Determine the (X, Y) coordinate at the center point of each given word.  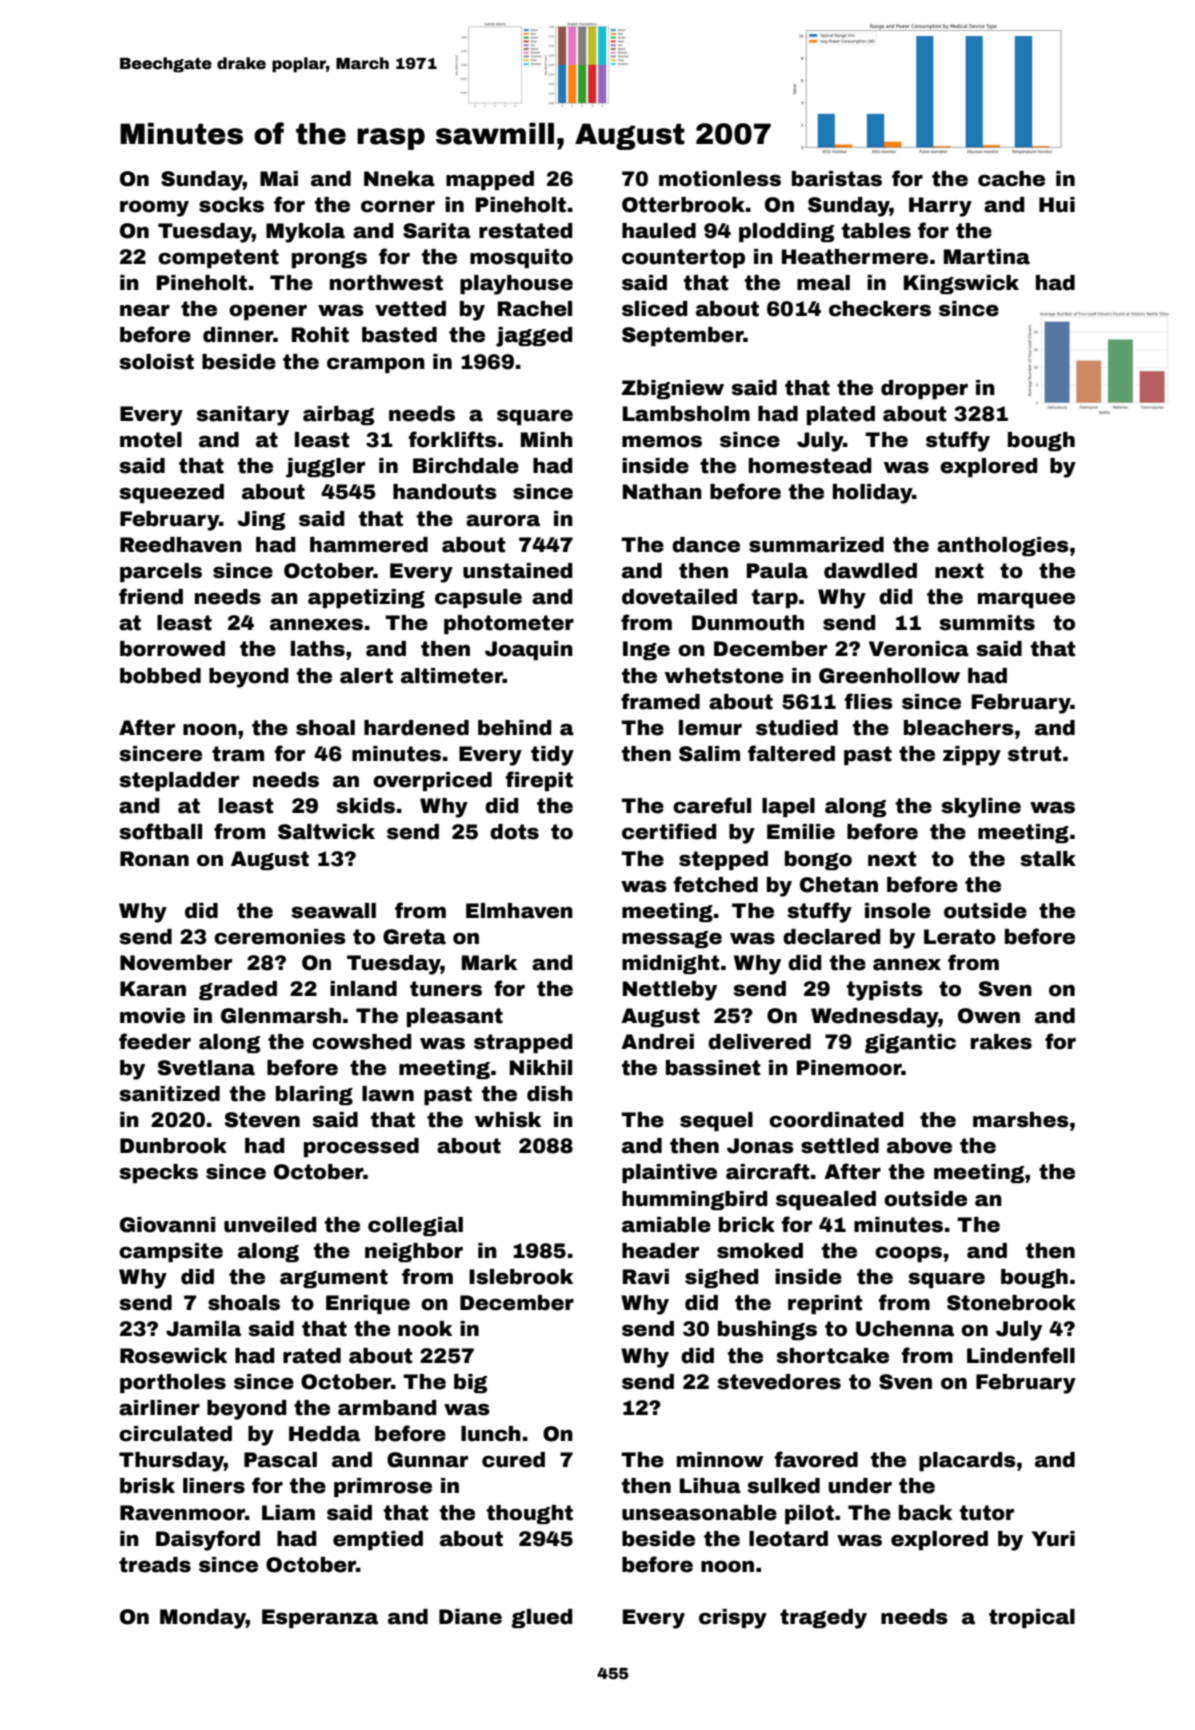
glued (542, 1618)
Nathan (662, 492)
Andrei (657, 1042)
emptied (378, 1540)
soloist (156, 362)
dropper (924, 389)
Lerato (960, 937)
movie (152, 1016)
